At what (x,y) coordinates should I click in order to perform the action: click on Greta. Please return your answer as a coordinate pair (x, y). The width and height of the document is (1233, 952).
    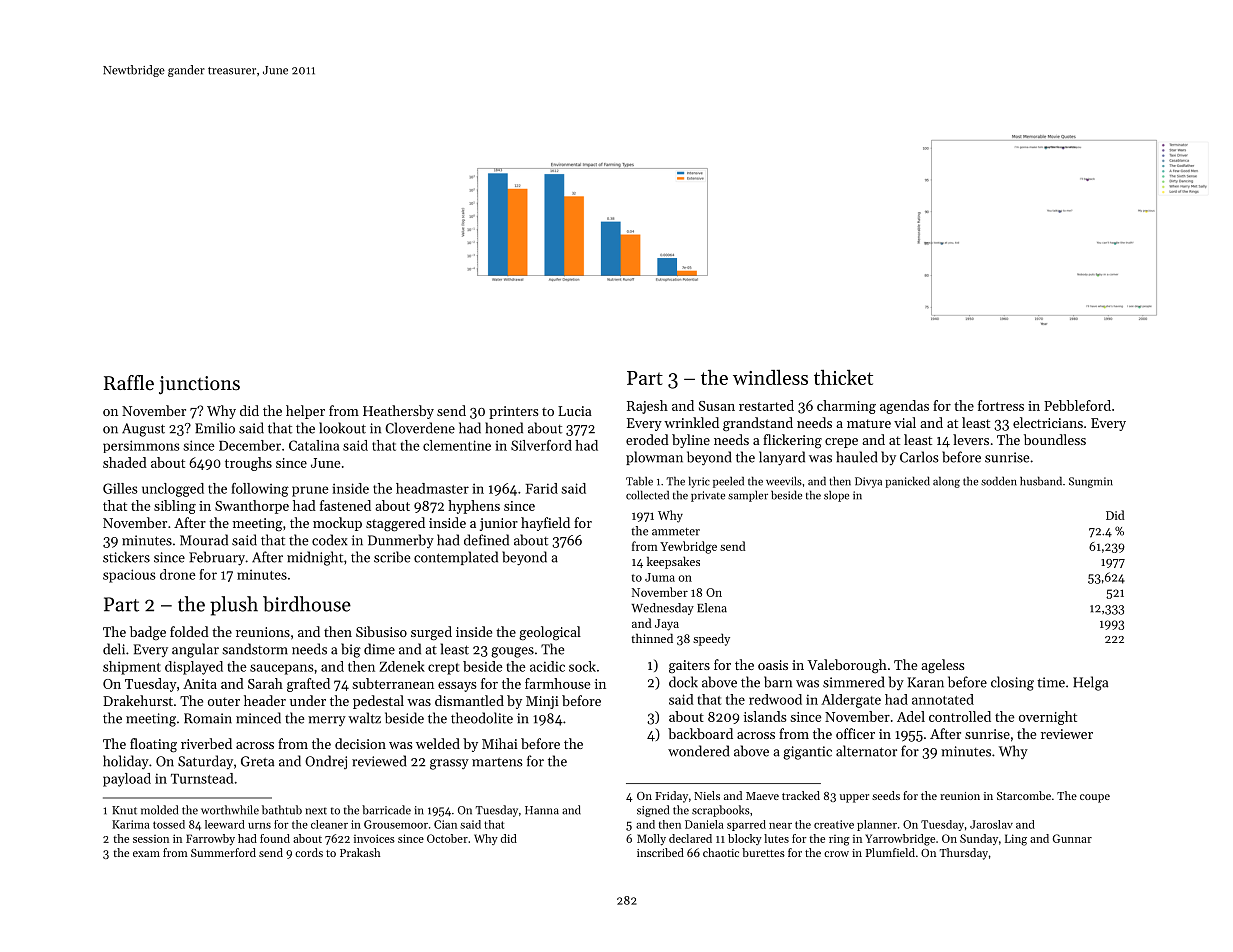
    Looking at the image, I should click on (257, 761).
